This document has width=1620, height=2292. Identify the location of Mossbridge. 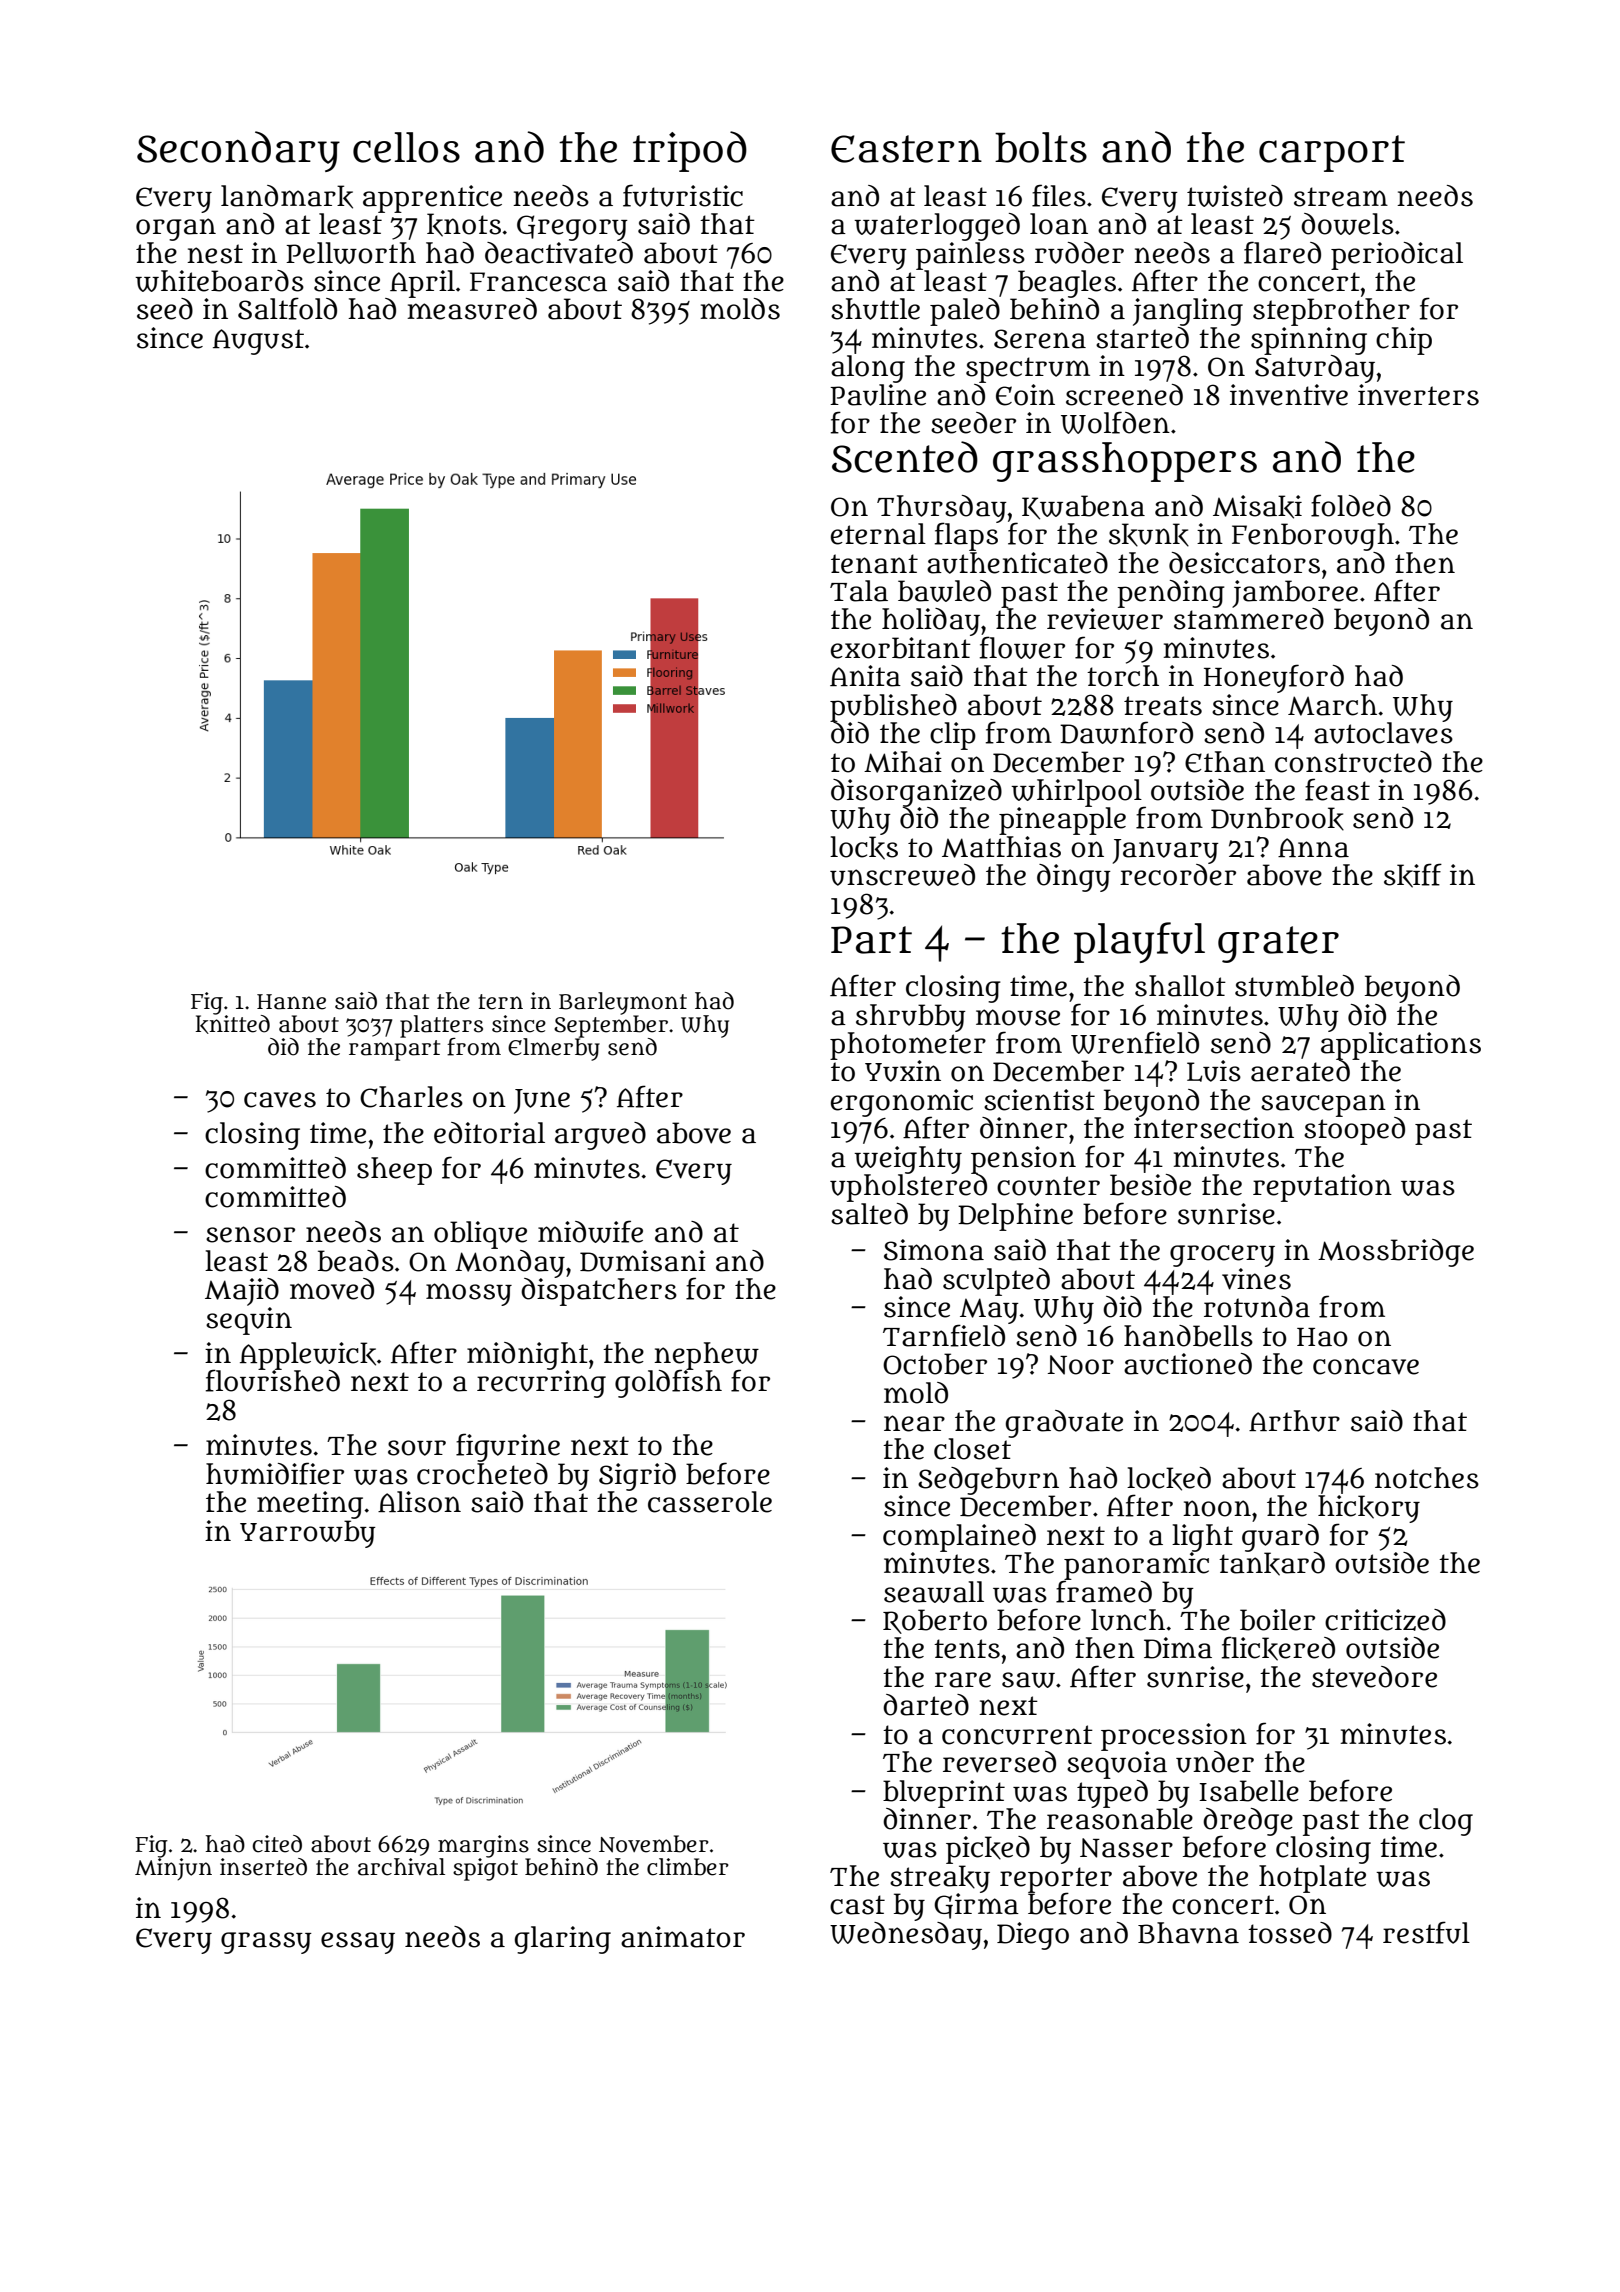
(1396, 1253).
